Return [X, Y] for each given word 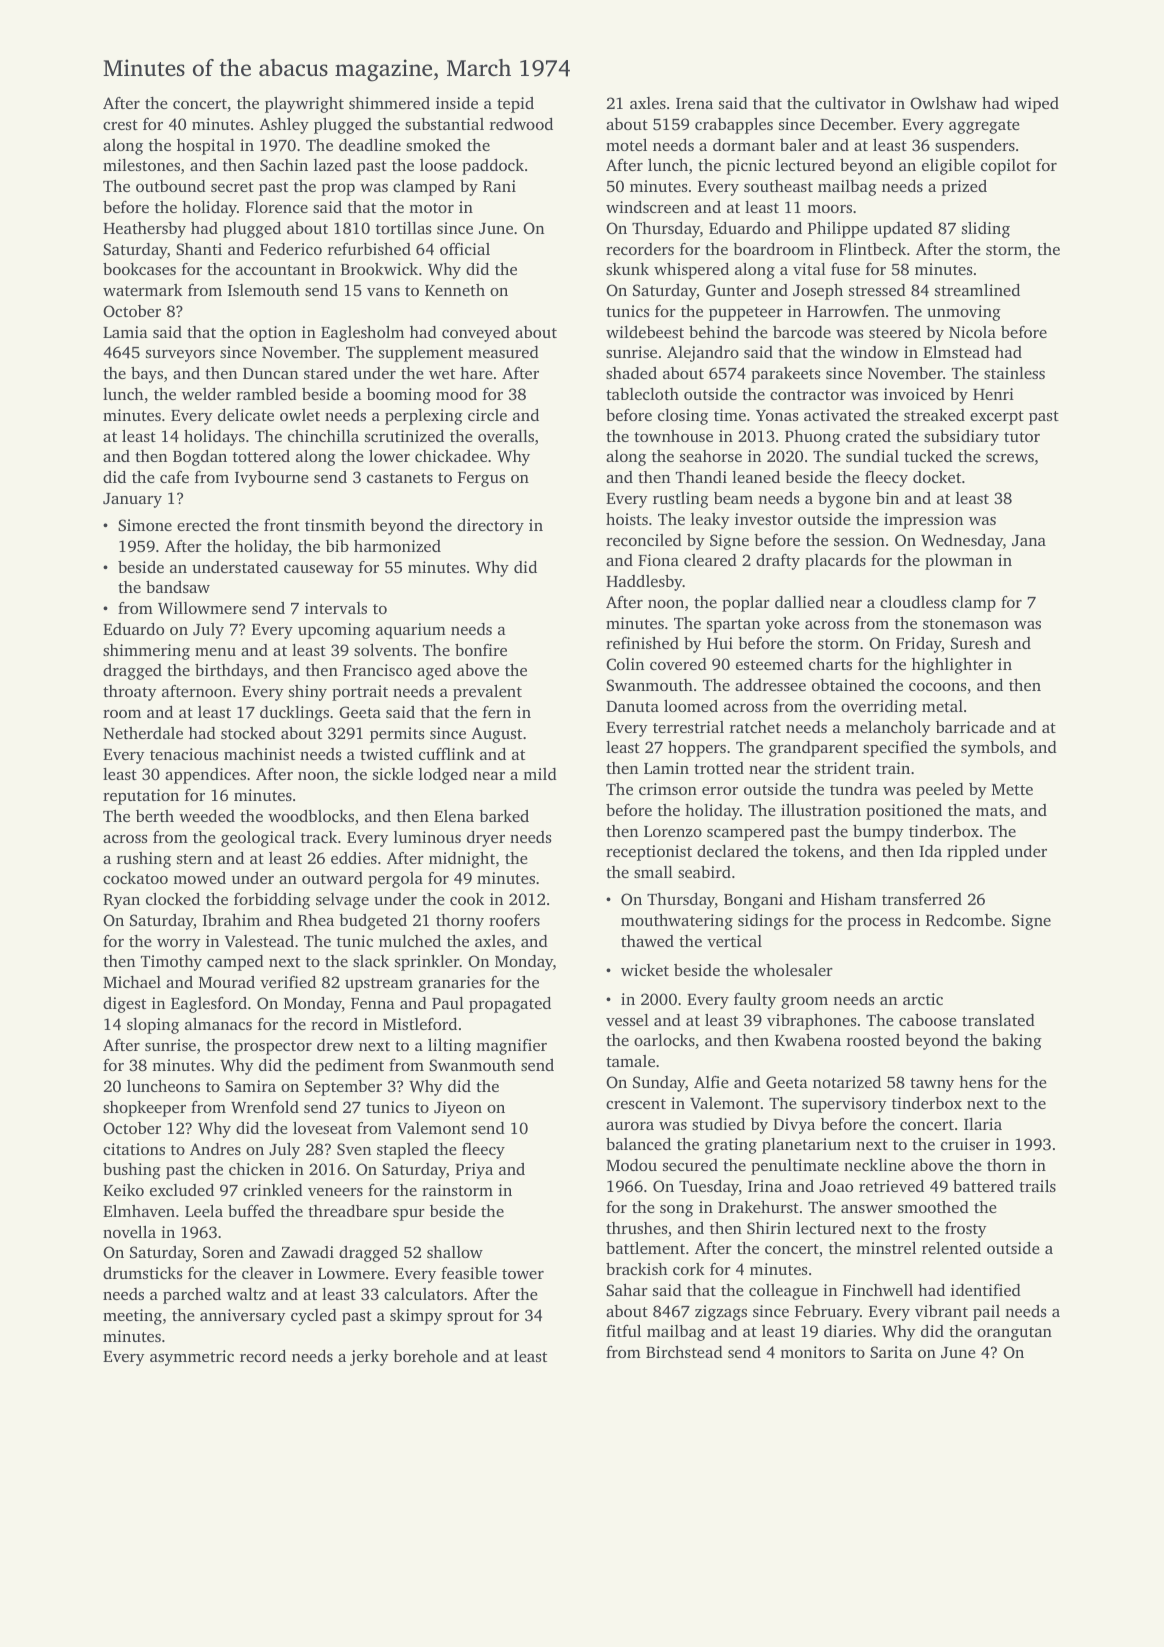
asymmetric [192, 1358]
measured [503, 352]
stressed [877, 290]
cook [467, 899]
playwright [304, 105]
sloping [153, 1026]
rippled [973, 853]
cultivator [850, 103]
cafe [174, 477]
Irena [694, 103]
